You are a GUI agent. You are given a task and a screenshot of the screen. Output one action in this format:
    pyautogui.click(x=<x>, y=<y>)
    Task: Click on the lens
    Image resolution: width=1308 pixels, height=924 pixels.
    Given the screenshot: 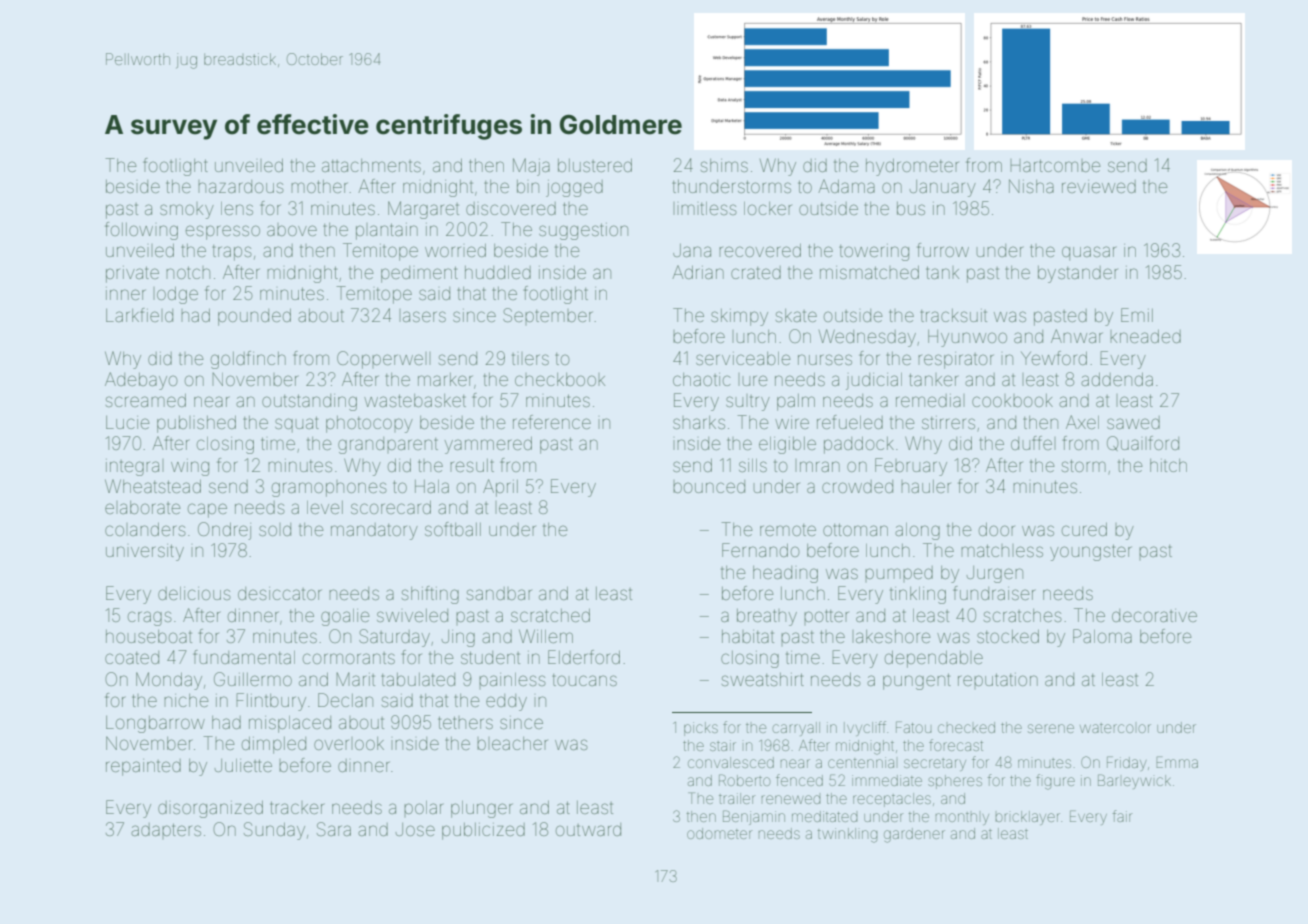 What is the action you would take?
    pyautogui.click(x=237, y=208)
